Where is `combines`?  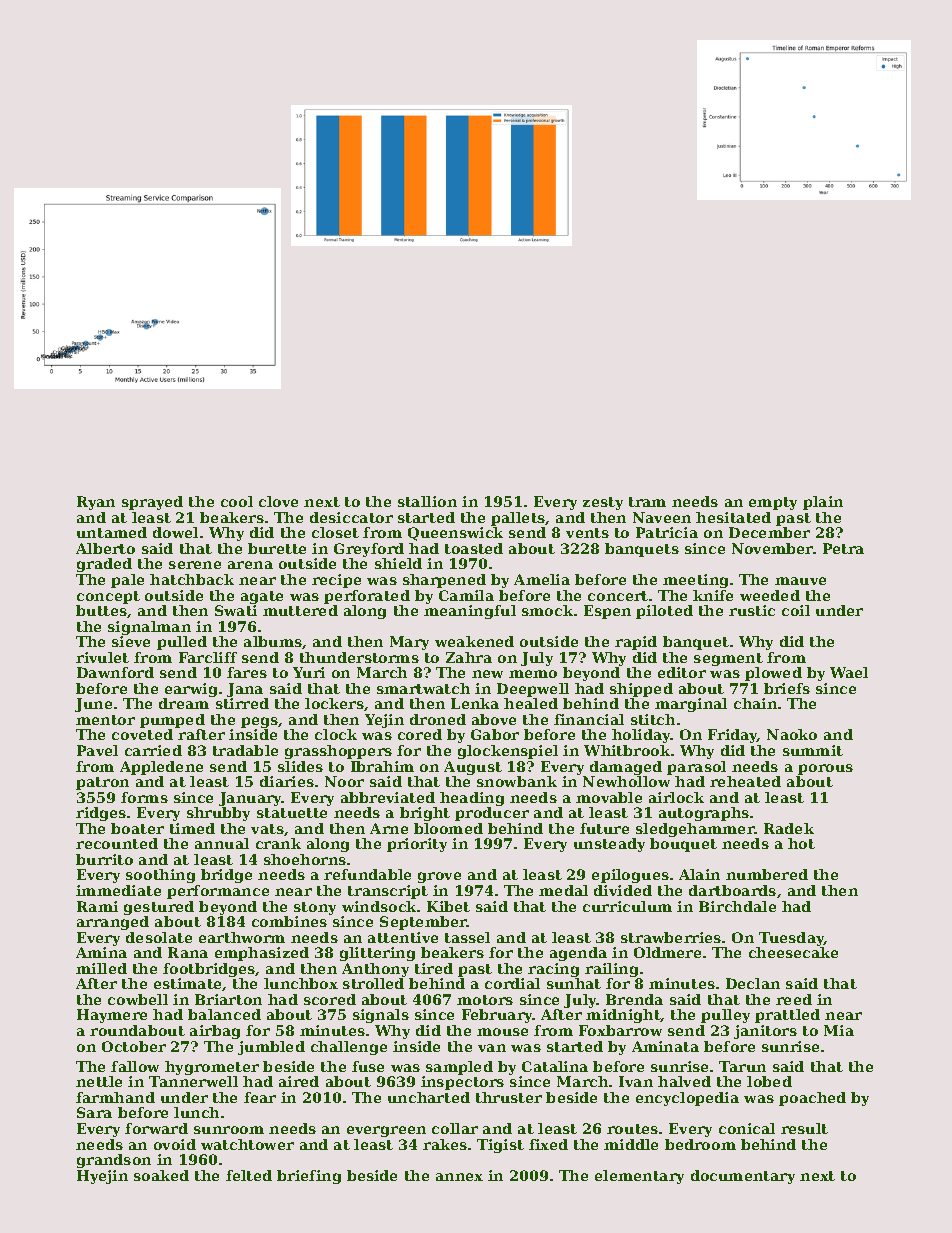
combines is located at coordinates (289, 921).
